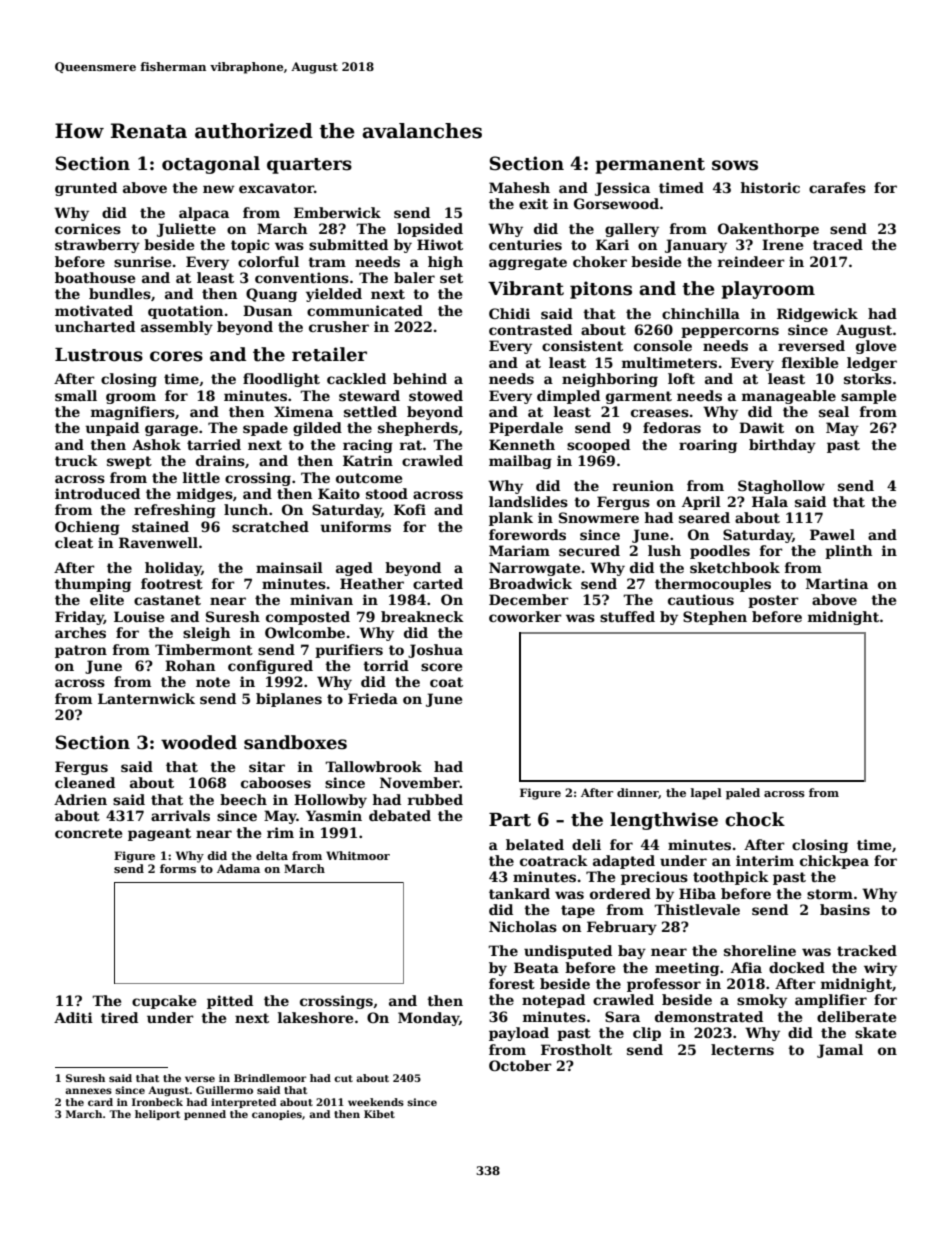 The image size is (952, 1233). I want to click on December, so click(529, 599).
